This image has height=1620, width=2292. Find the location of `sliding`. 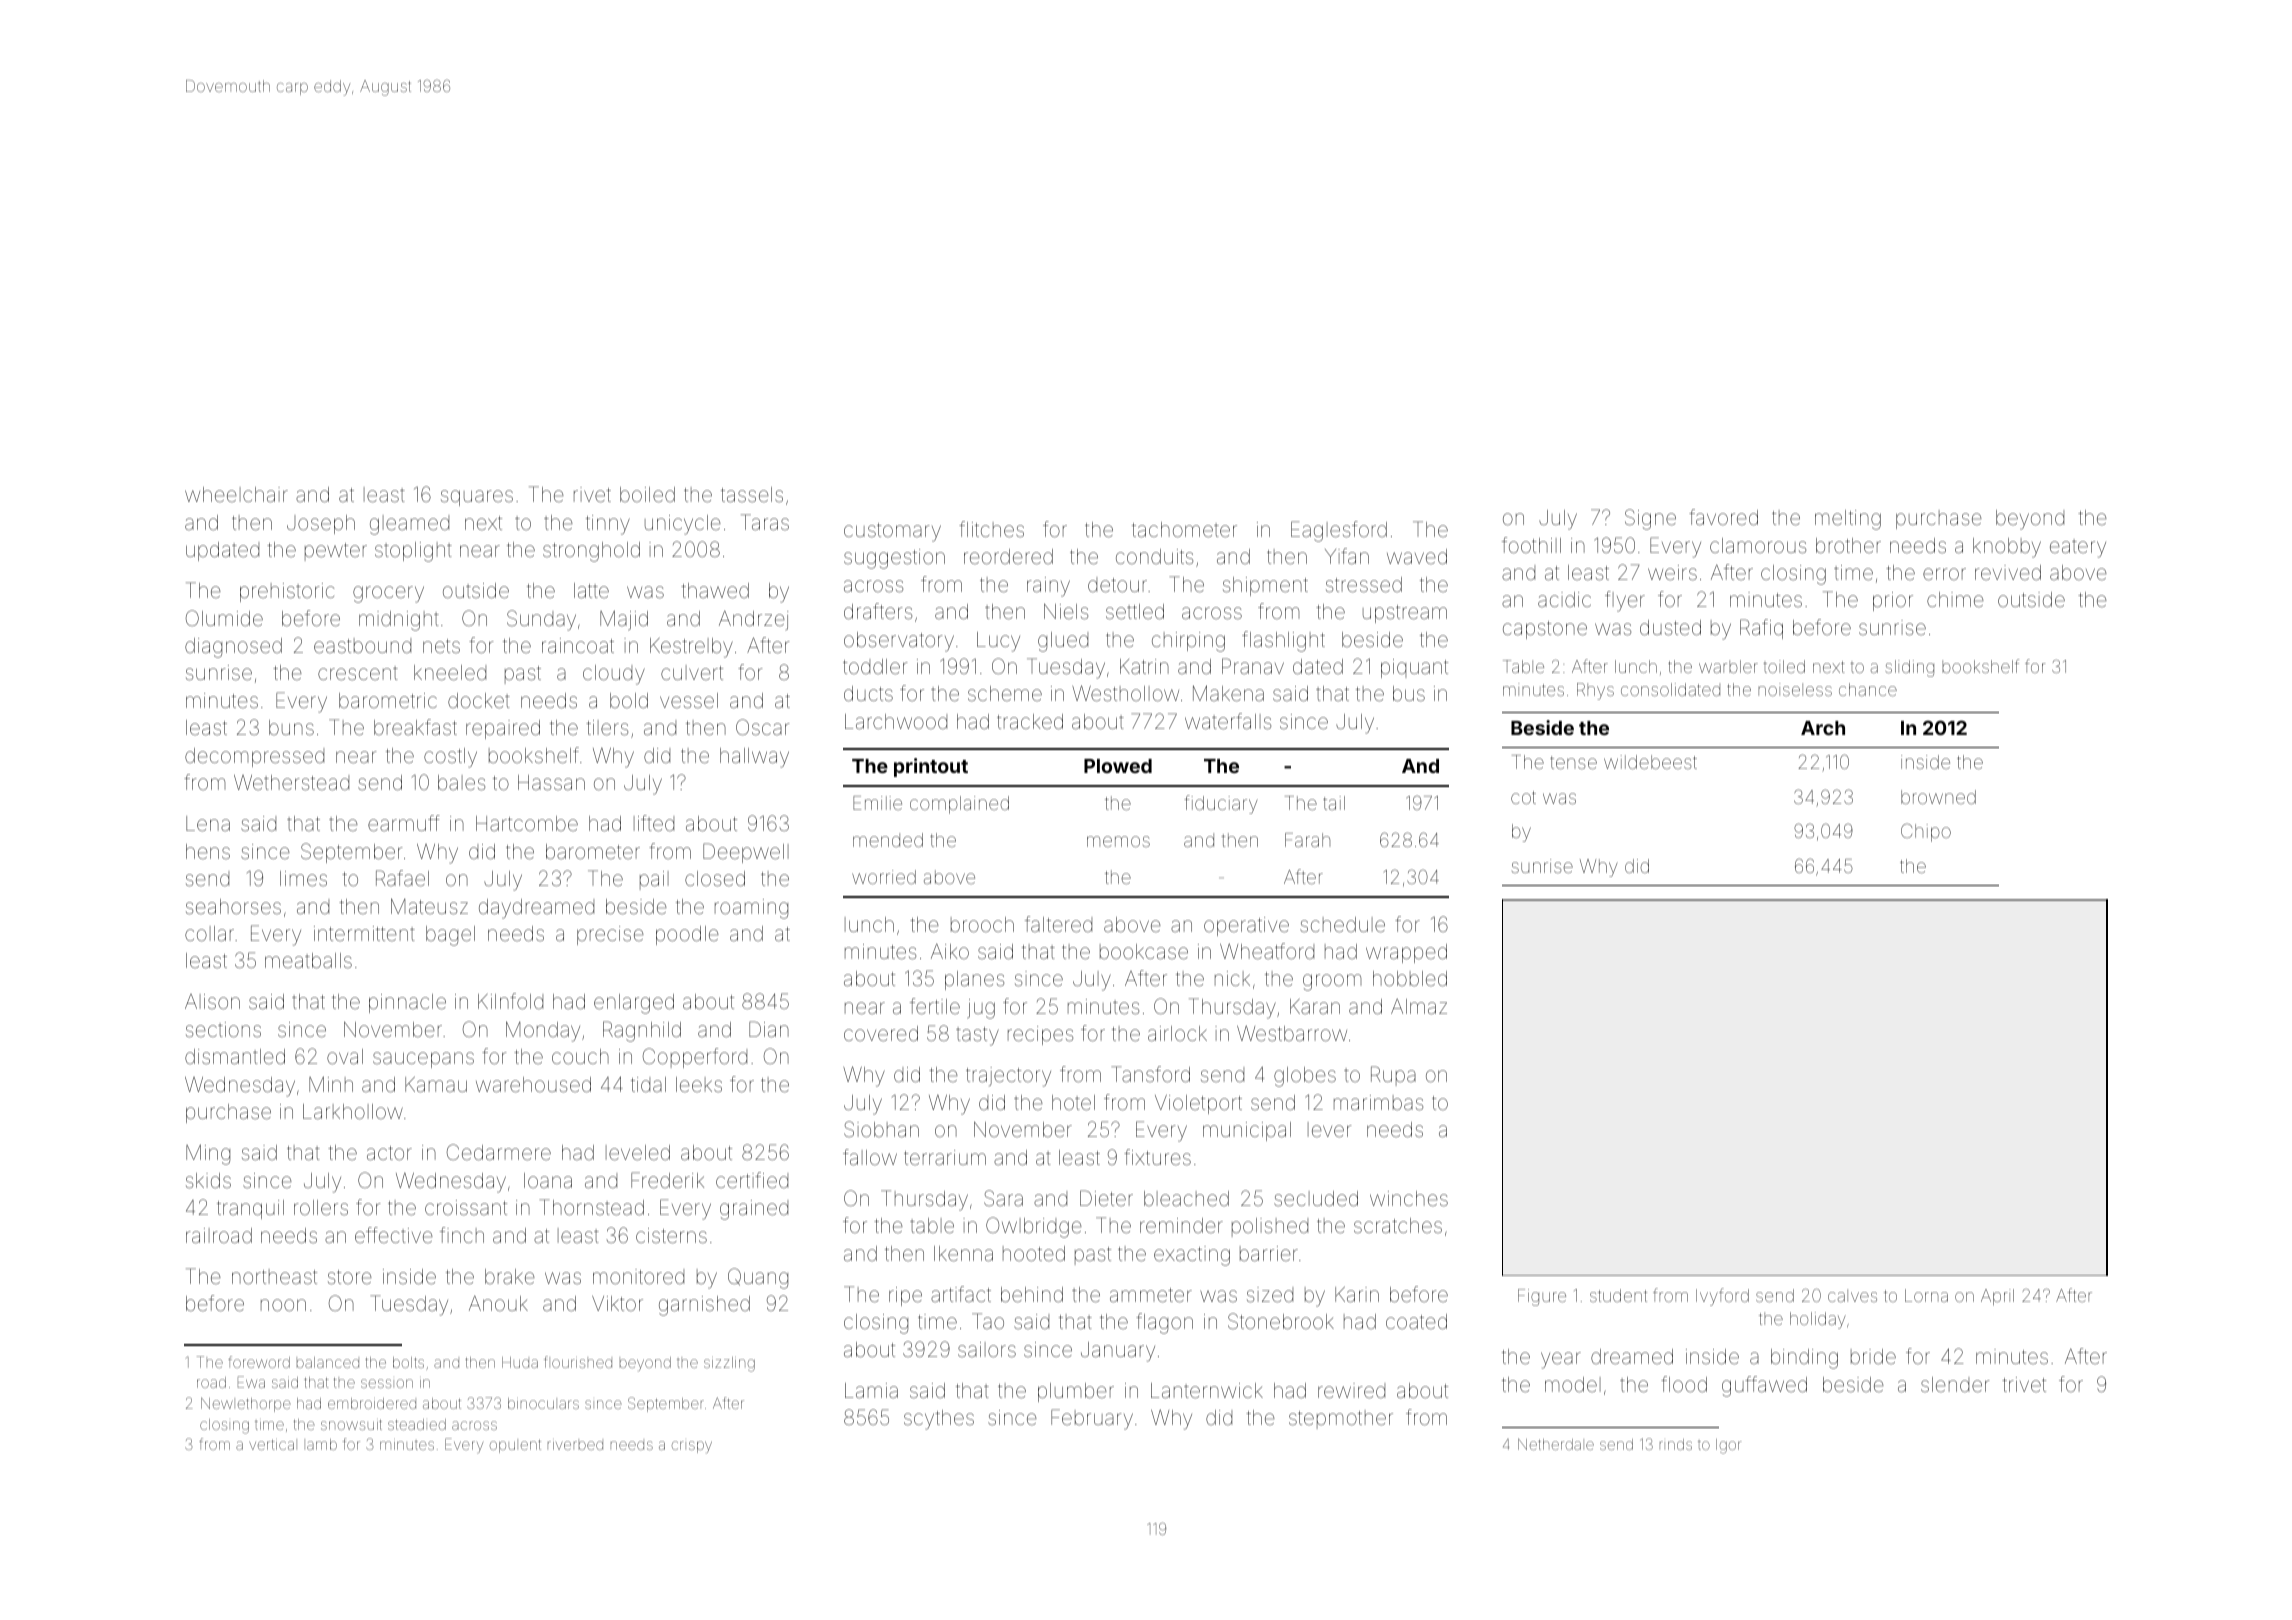

sliding is located at coordinates (1909, 668).
